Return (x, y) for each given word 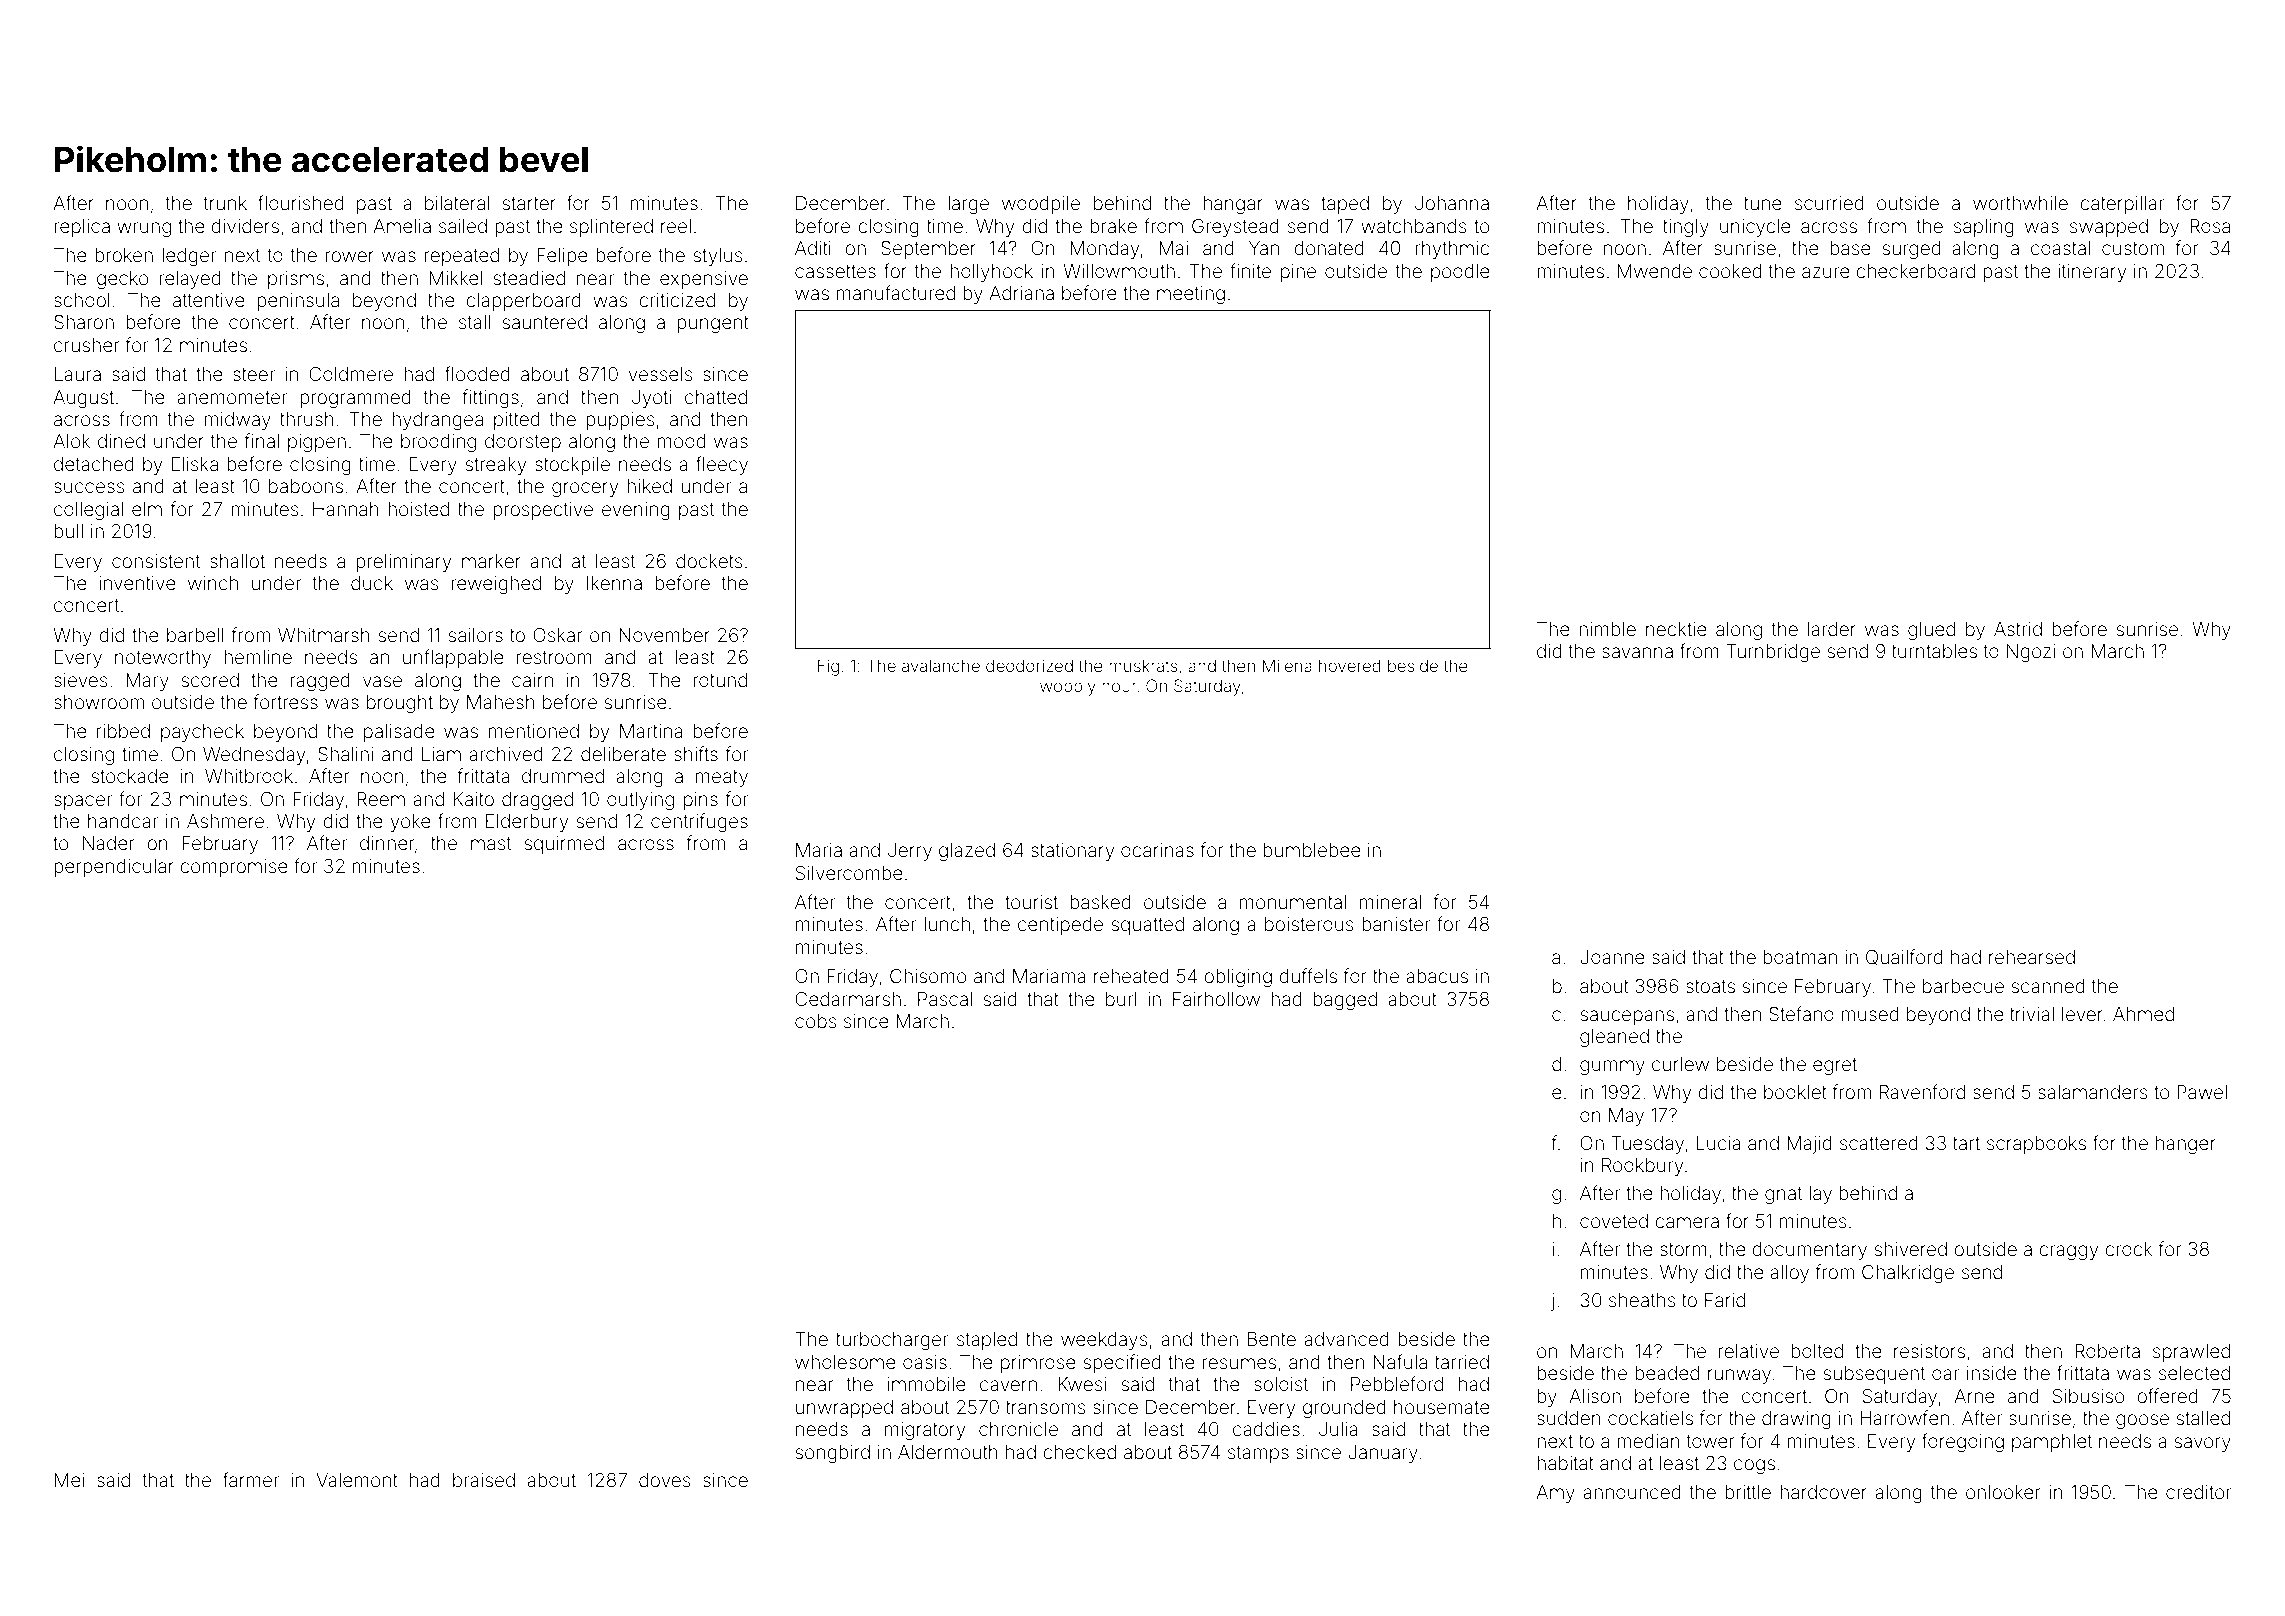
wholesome (845, 1362)
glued (1931, 631)
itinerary (2092, 273)
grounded (1344, 1409)
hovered (1350, 665)
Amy (1555, 1494)
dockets (709, 561)
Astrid (2018, 629)
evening (636, 511)
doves (665, 1480)
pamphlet (2052, 1443)
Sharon (84, 322)
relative (1749, 1351)
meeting (1191, 295)
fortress (285, 701)
